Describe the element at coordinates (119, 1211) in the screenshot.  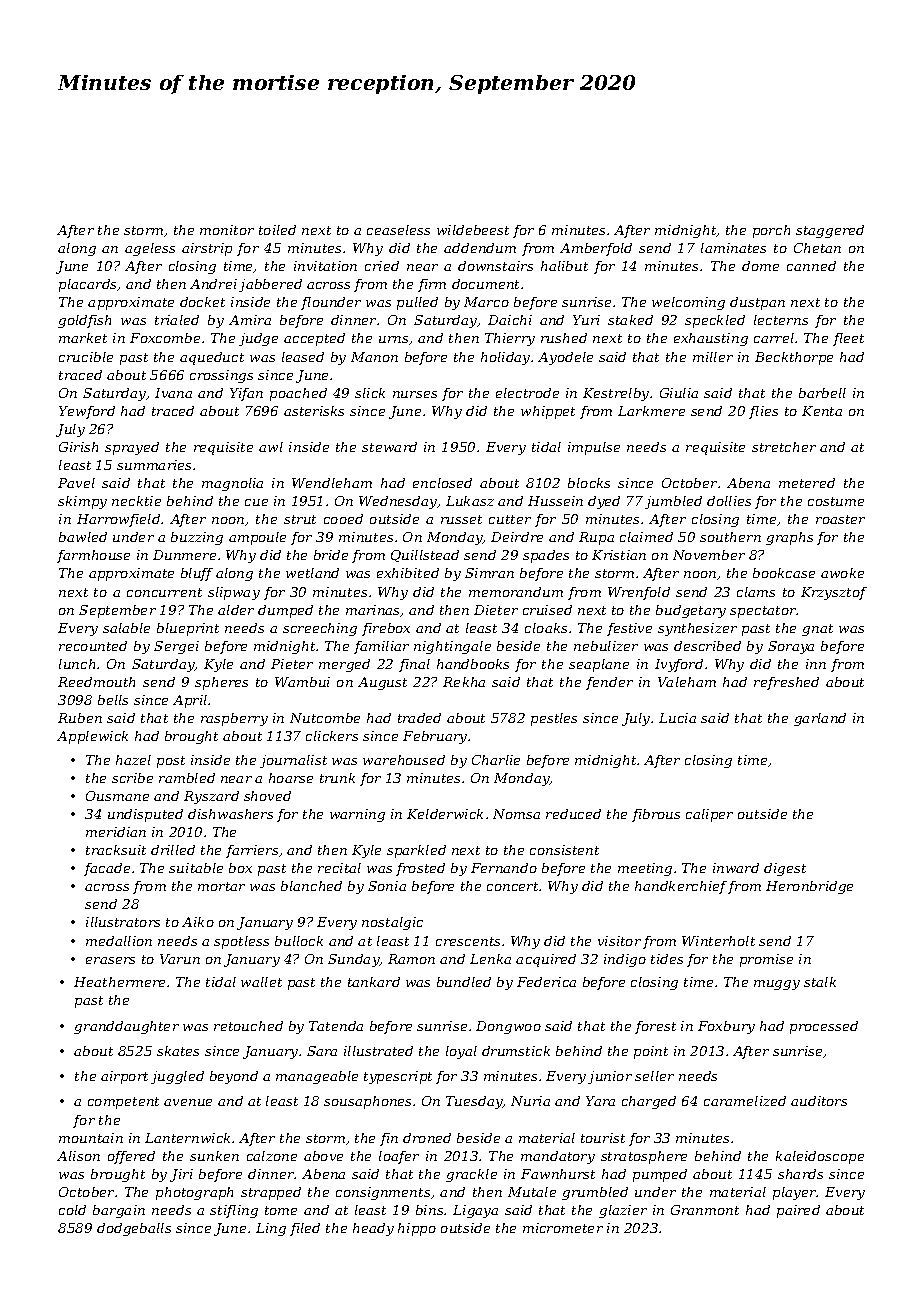
I see `bargain` at that location.
